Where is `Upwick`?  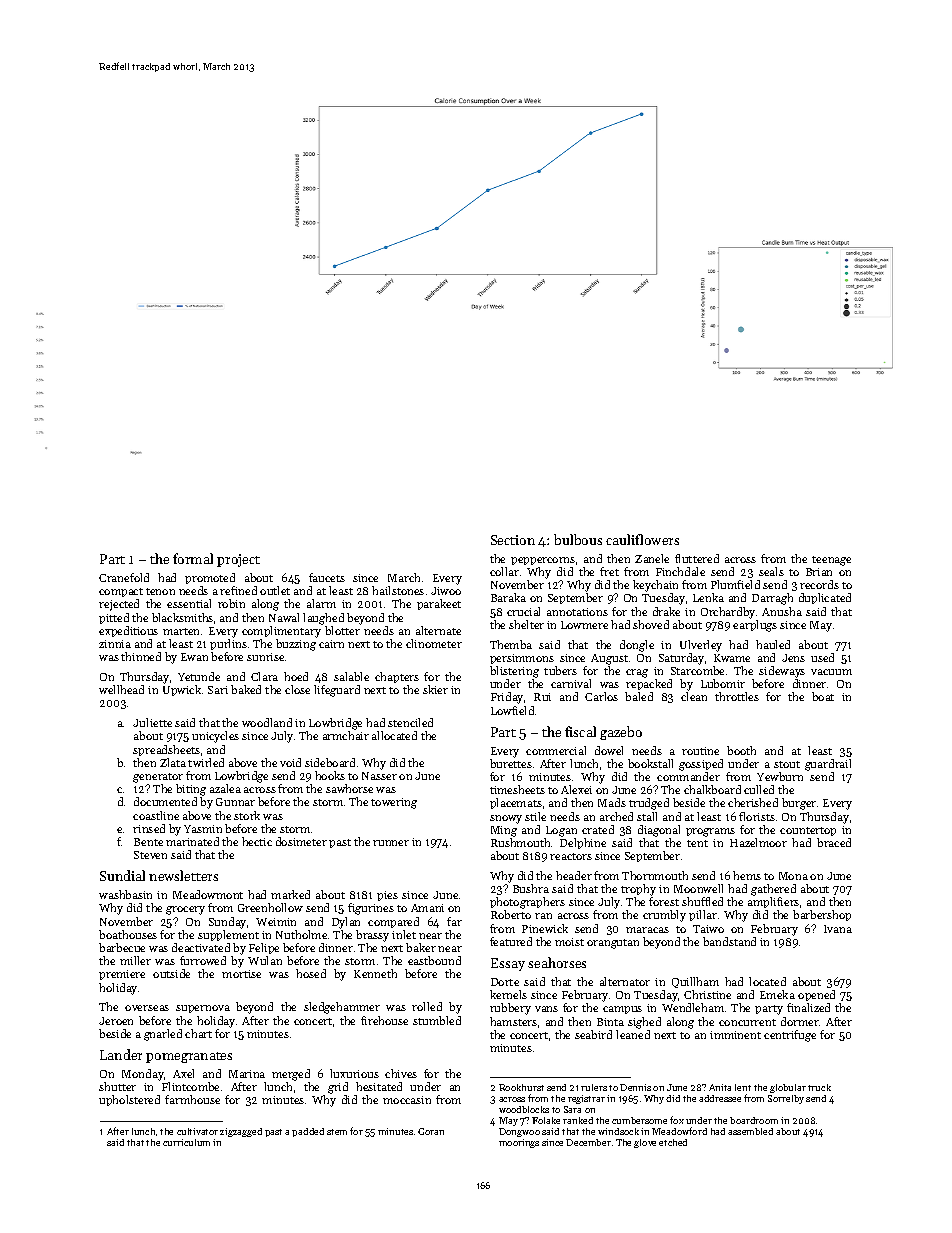 Upwick is located at coordinates (182, 690).
